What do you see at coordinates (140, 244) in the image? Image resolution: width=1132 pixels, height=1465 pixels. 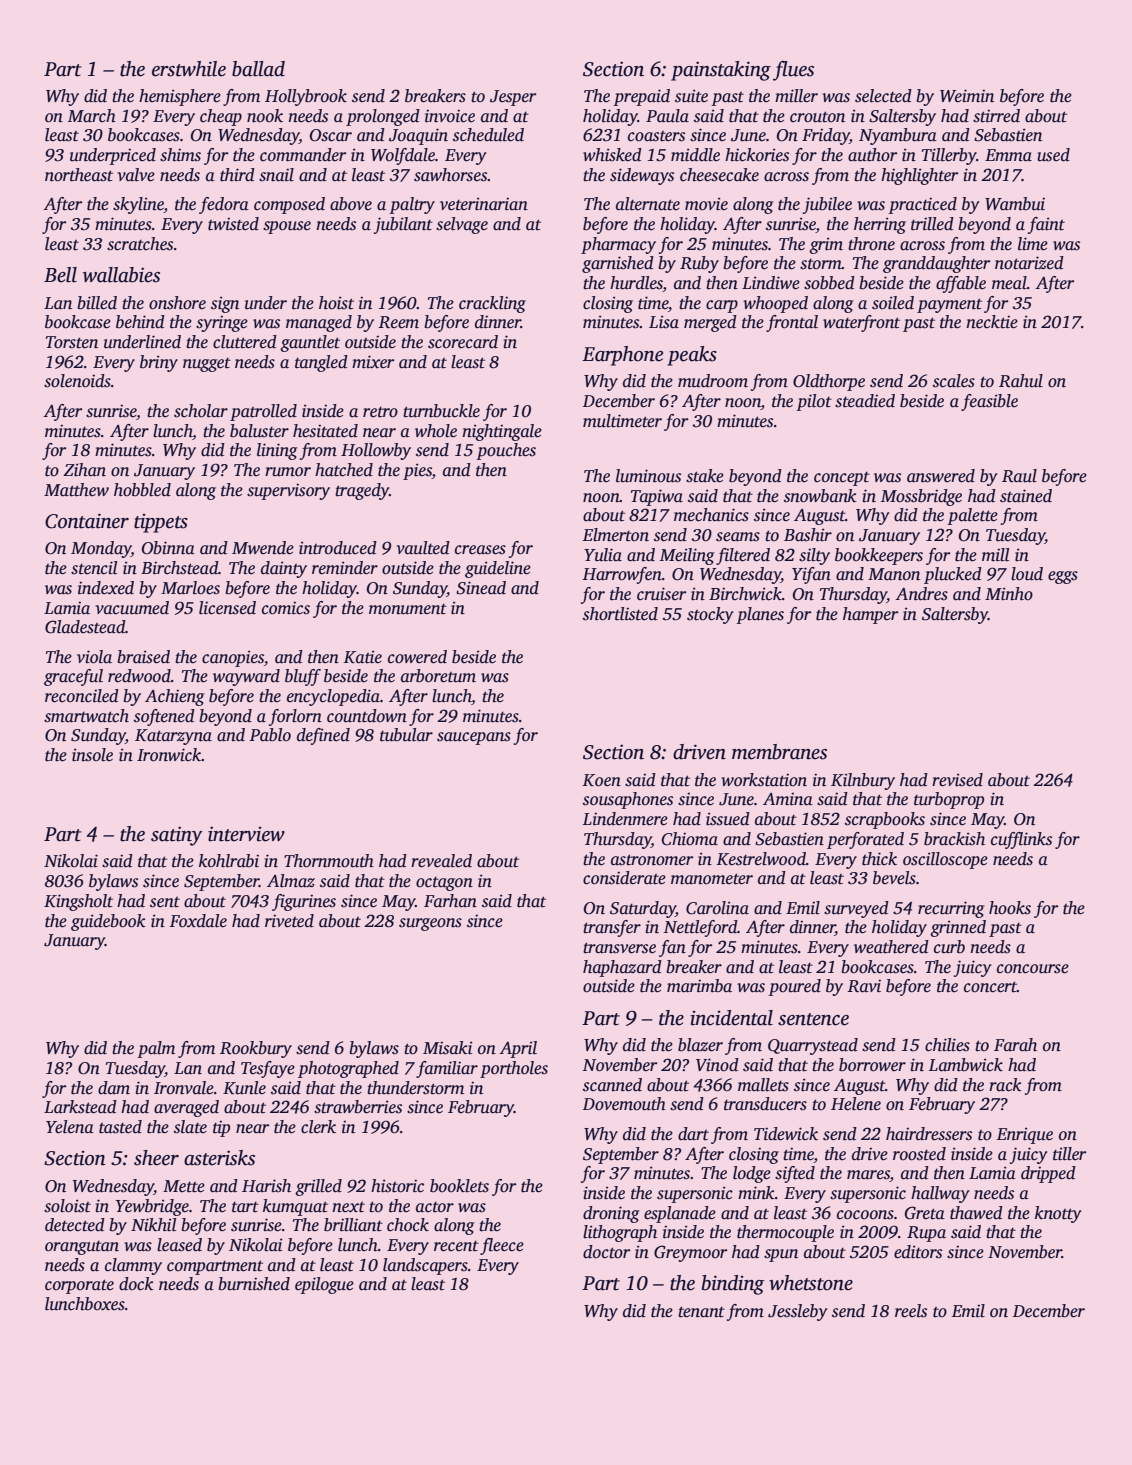 I see `scratches` at bounding box center [140, 244].
